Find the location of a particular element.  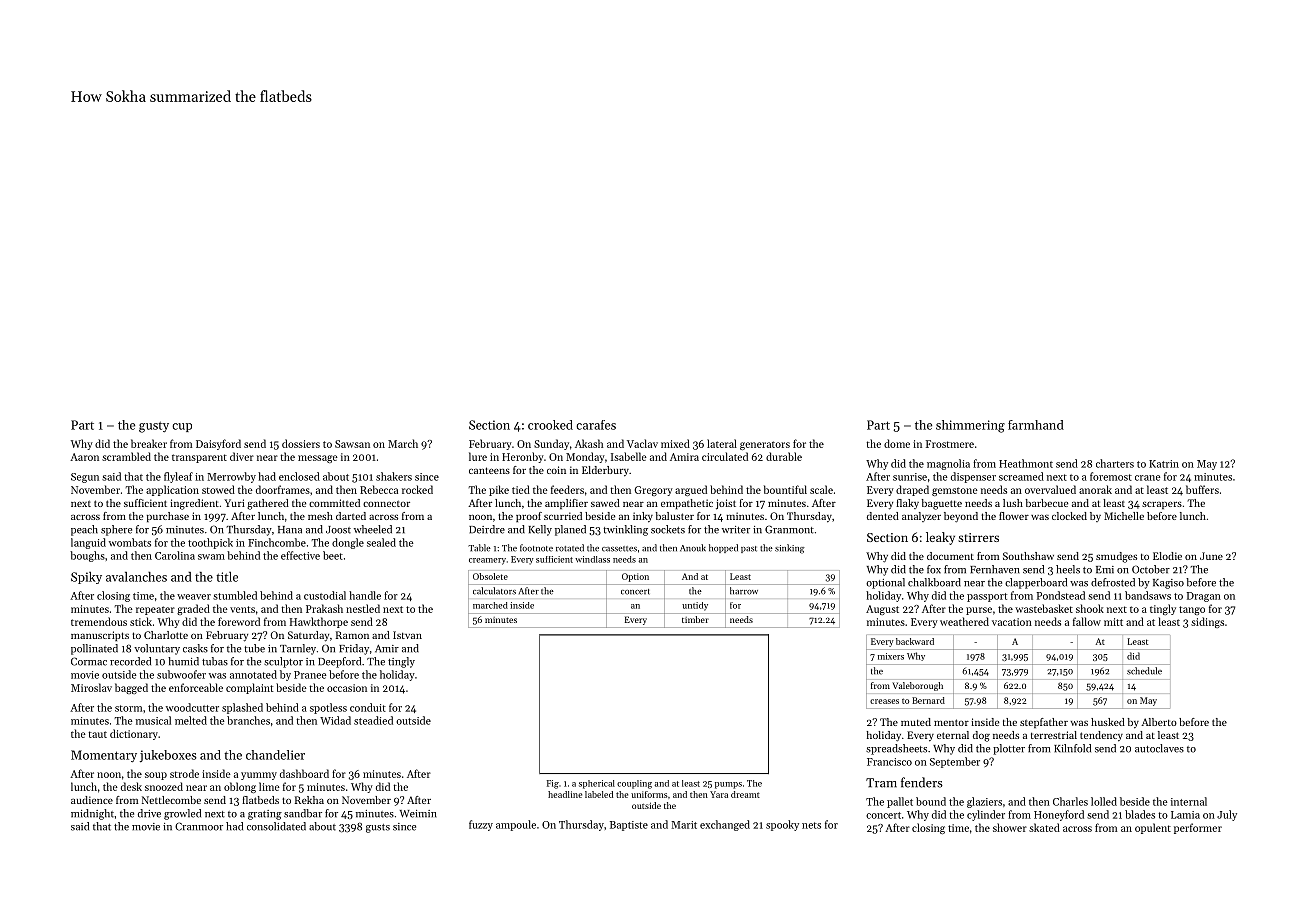

June is located at coordinates (1211, 556).
